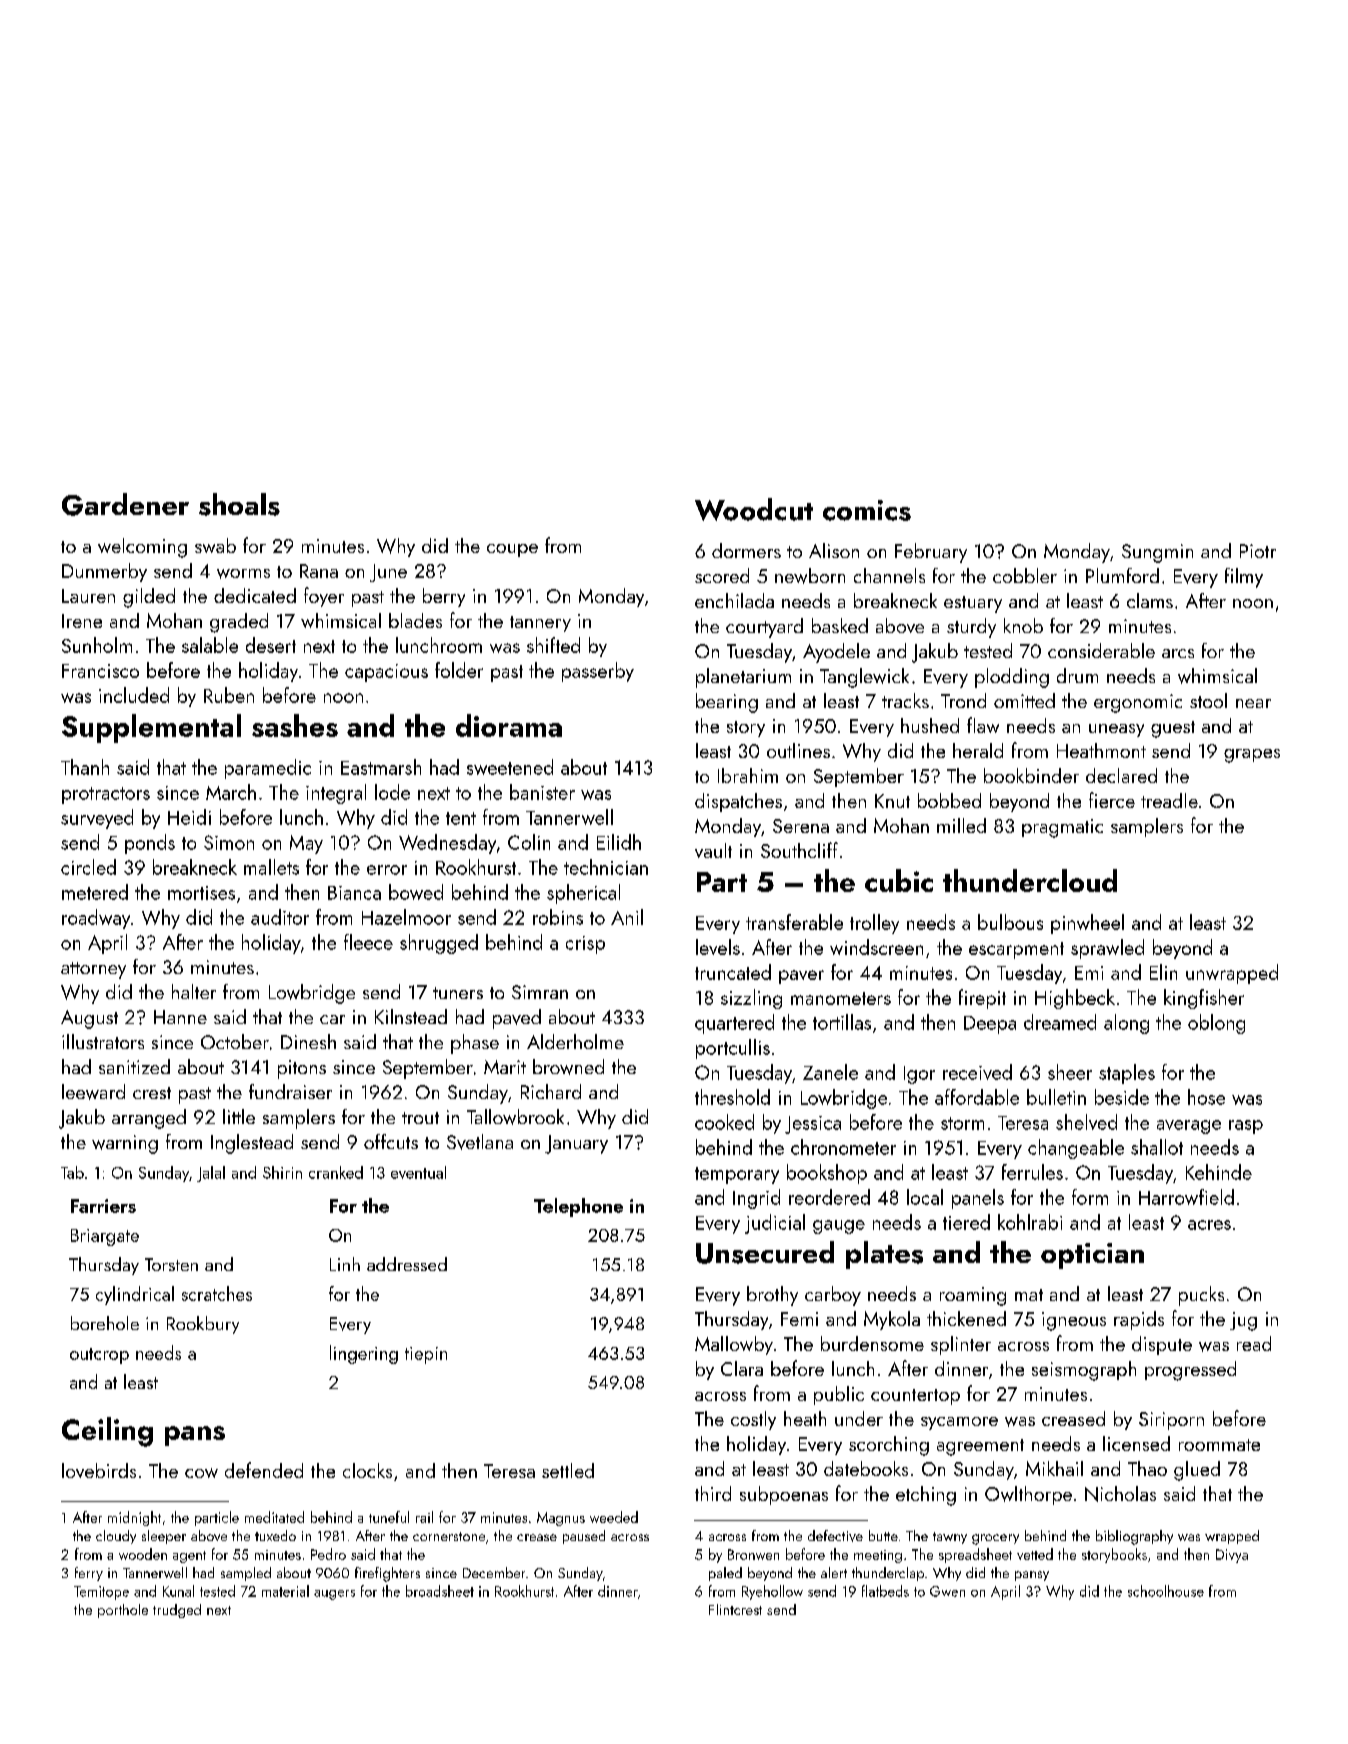 This screenshot has height=1744, width=1348. What do you see at coordinates (512, 550) in the screenshot?
I see `coupe` at bounding box center [512, 550].
